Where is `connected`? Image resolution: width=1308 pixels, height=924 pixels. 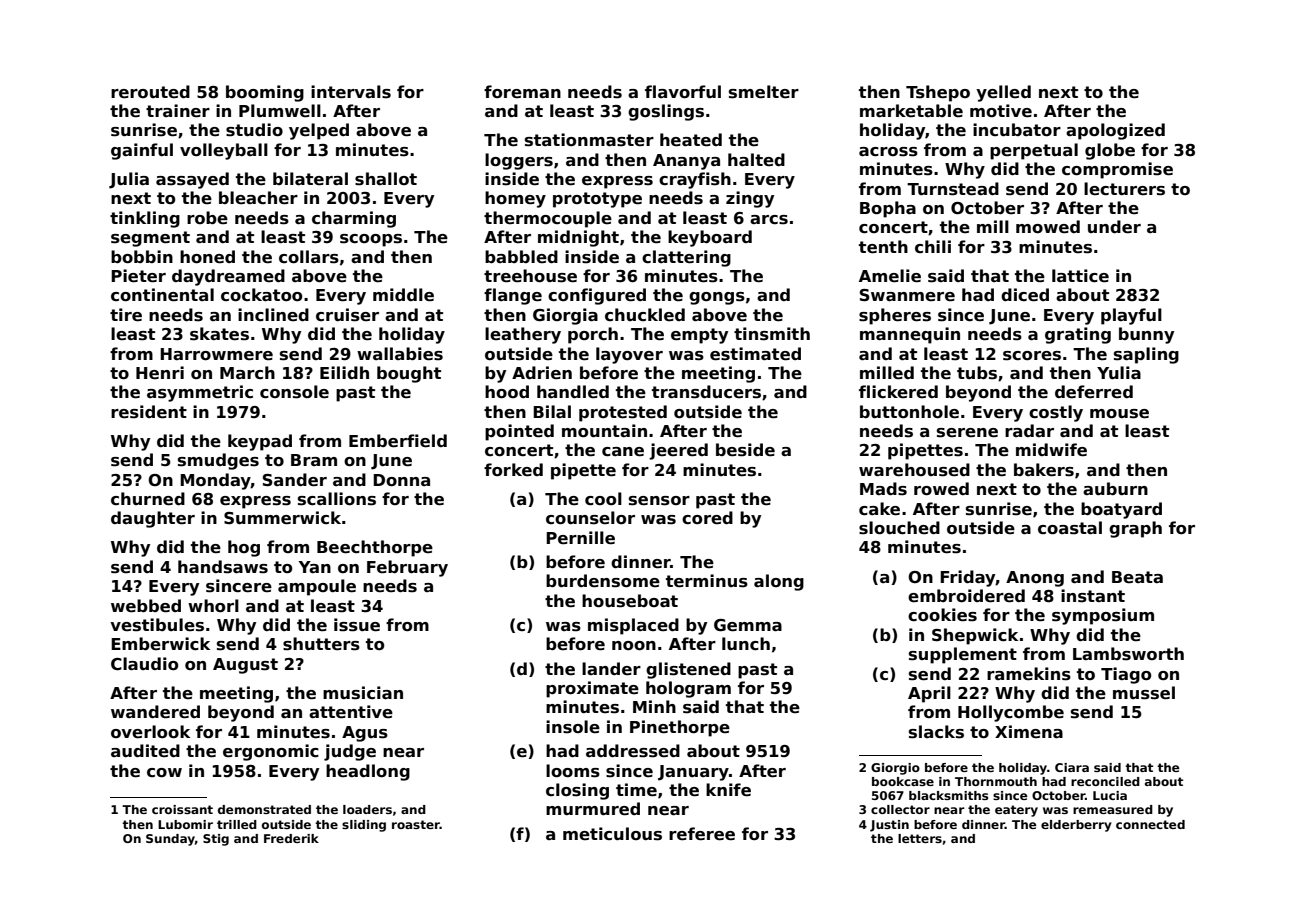
connected is located at coordinates (1150, 824).
